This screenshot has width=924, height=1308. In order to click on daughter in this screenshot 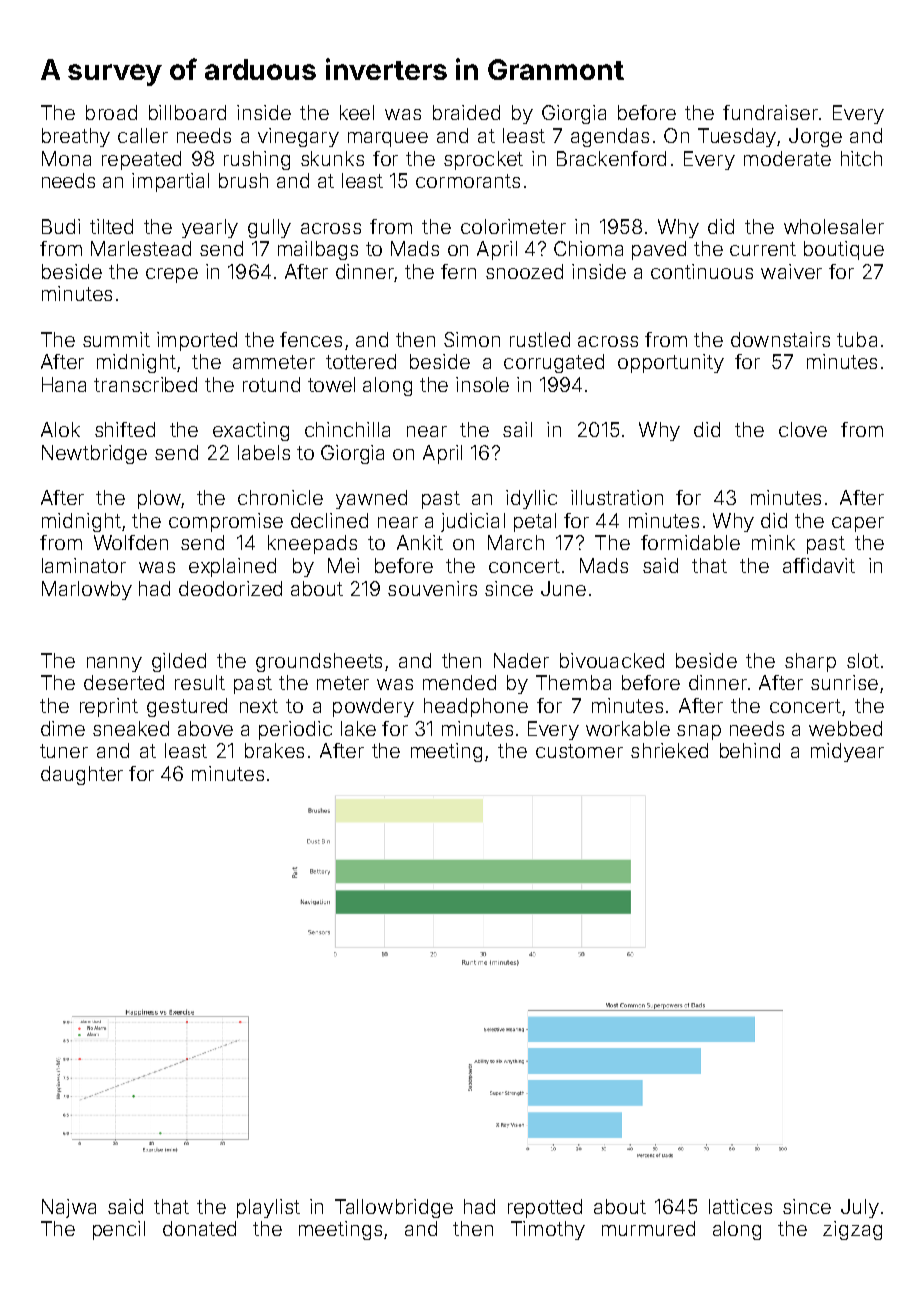, I will do `click(82, 775)`.
